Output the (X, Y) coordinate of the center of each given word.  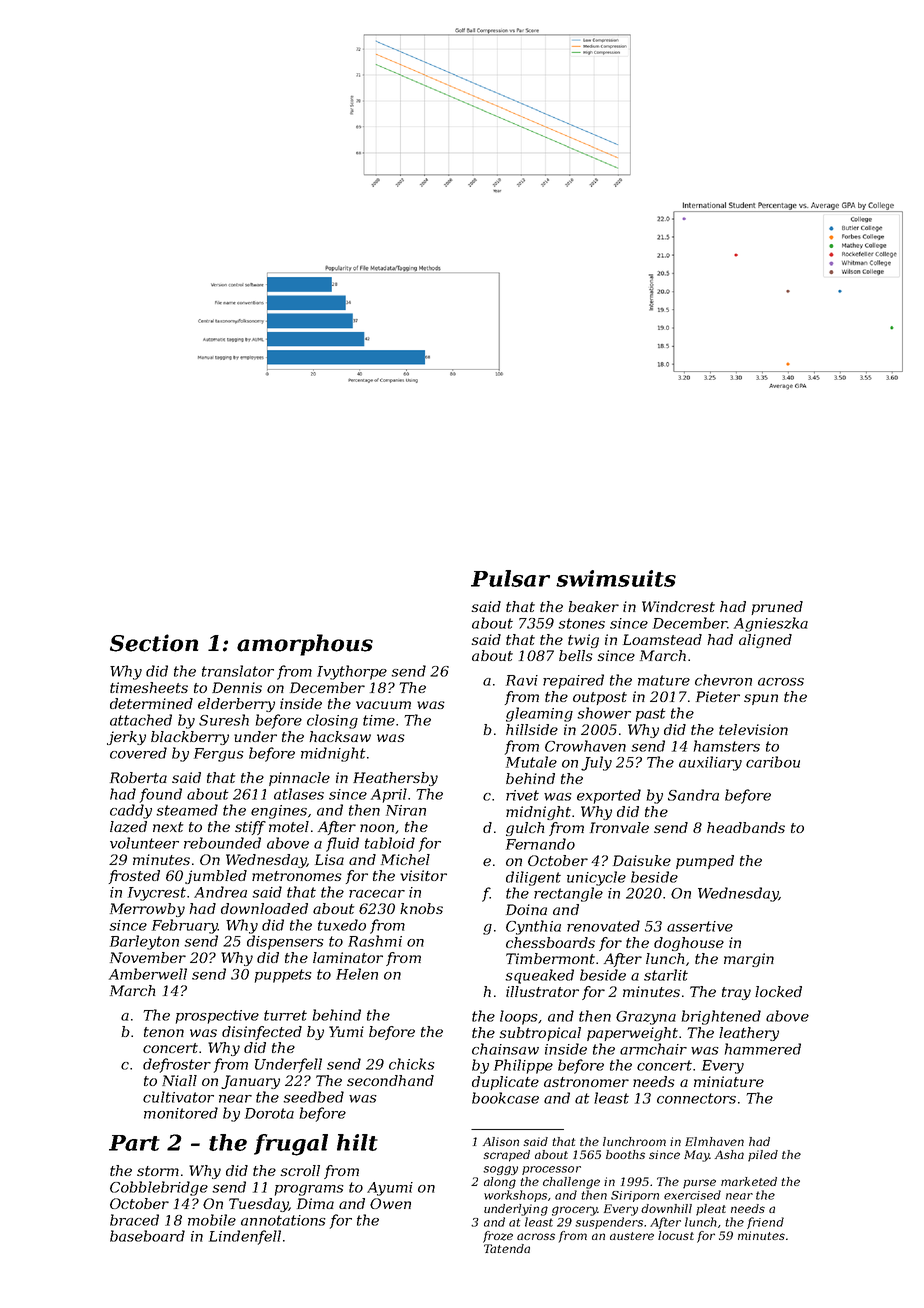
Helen (357, 974)
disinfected (262, 1033)
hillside (532, 729)
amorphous (305, 645)
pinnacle (299, 779)
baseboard (147, 1236)
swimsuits (616, 578)
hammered (763, 1049)
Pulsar (510, 578)
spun (761, 699)
